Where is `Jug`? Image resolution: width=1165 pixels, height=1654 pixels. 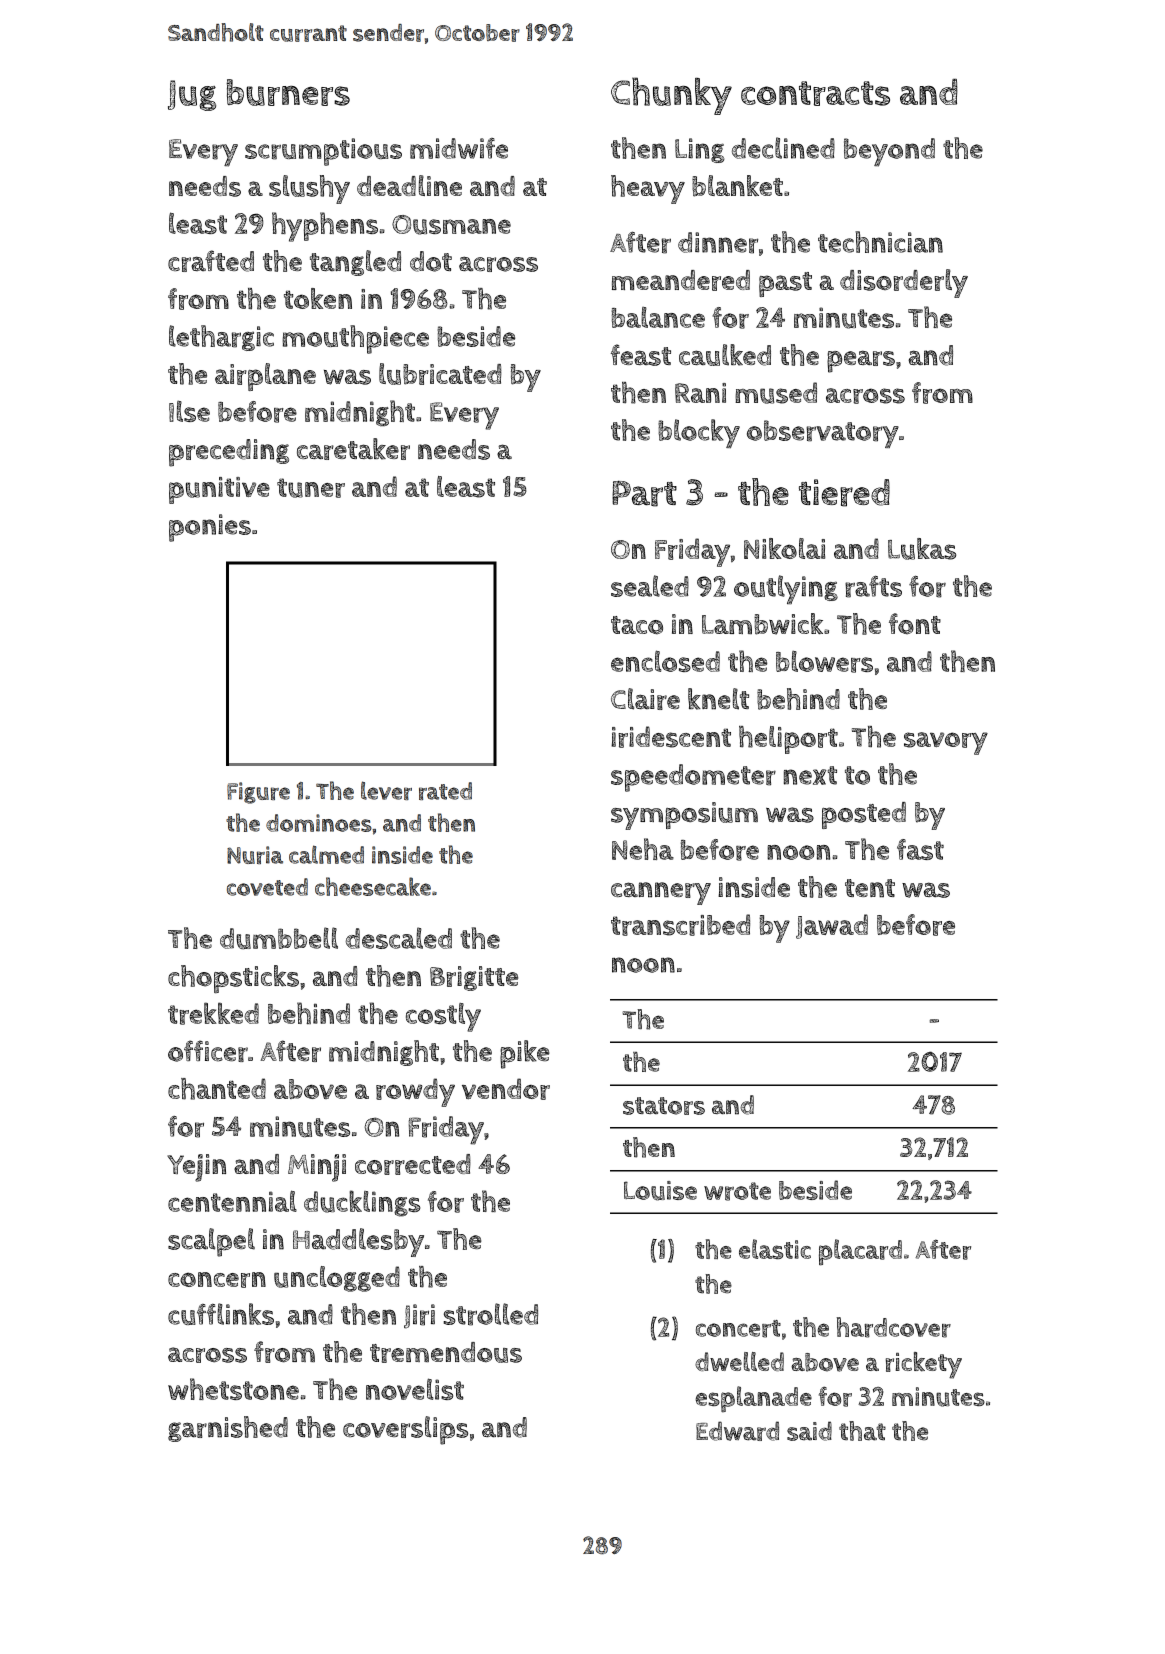 Jug is located at coordinates (192, 95).
